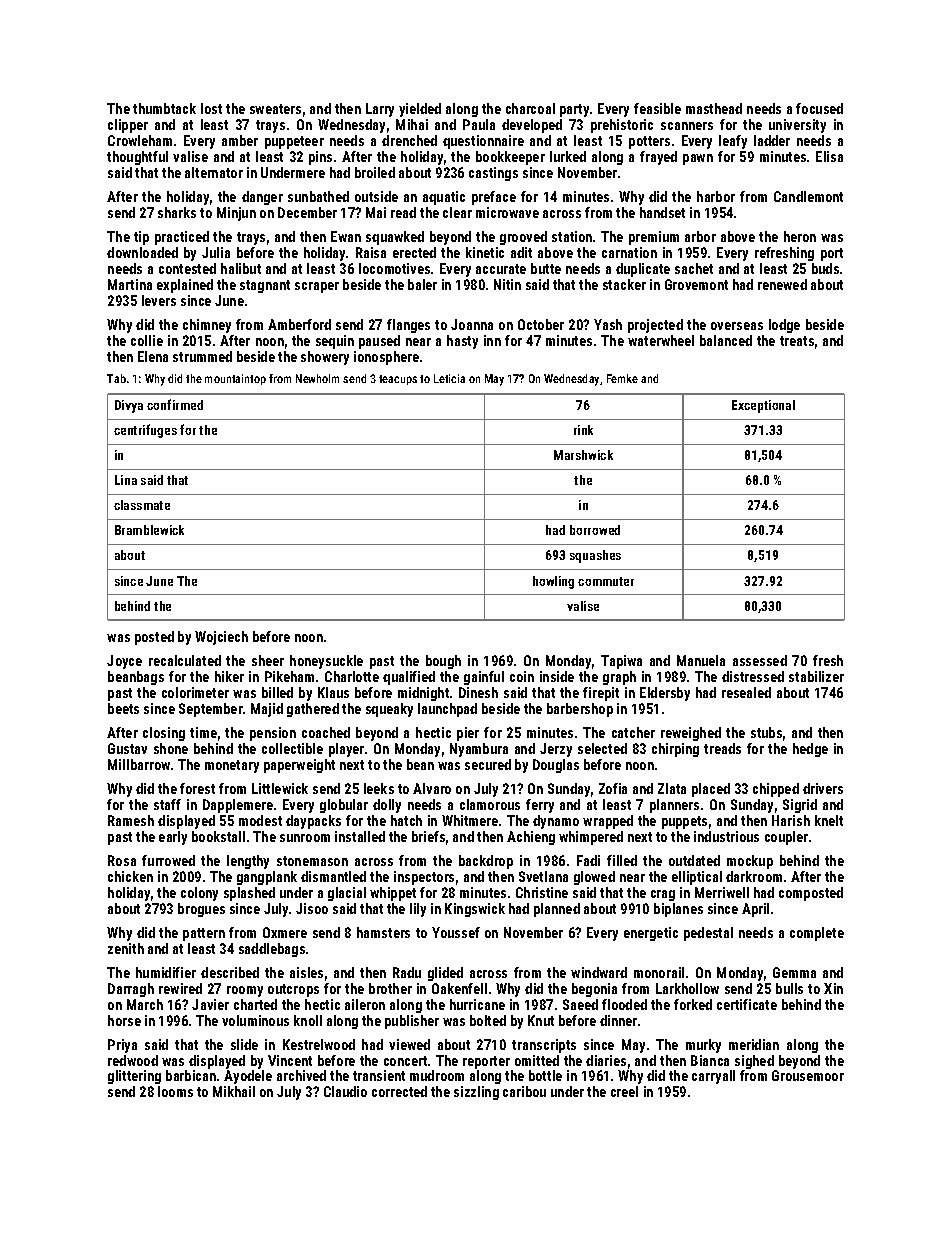  Describe the element at coordinates (164, 108) in the screenshot. I see `thumbtack` at that location.
